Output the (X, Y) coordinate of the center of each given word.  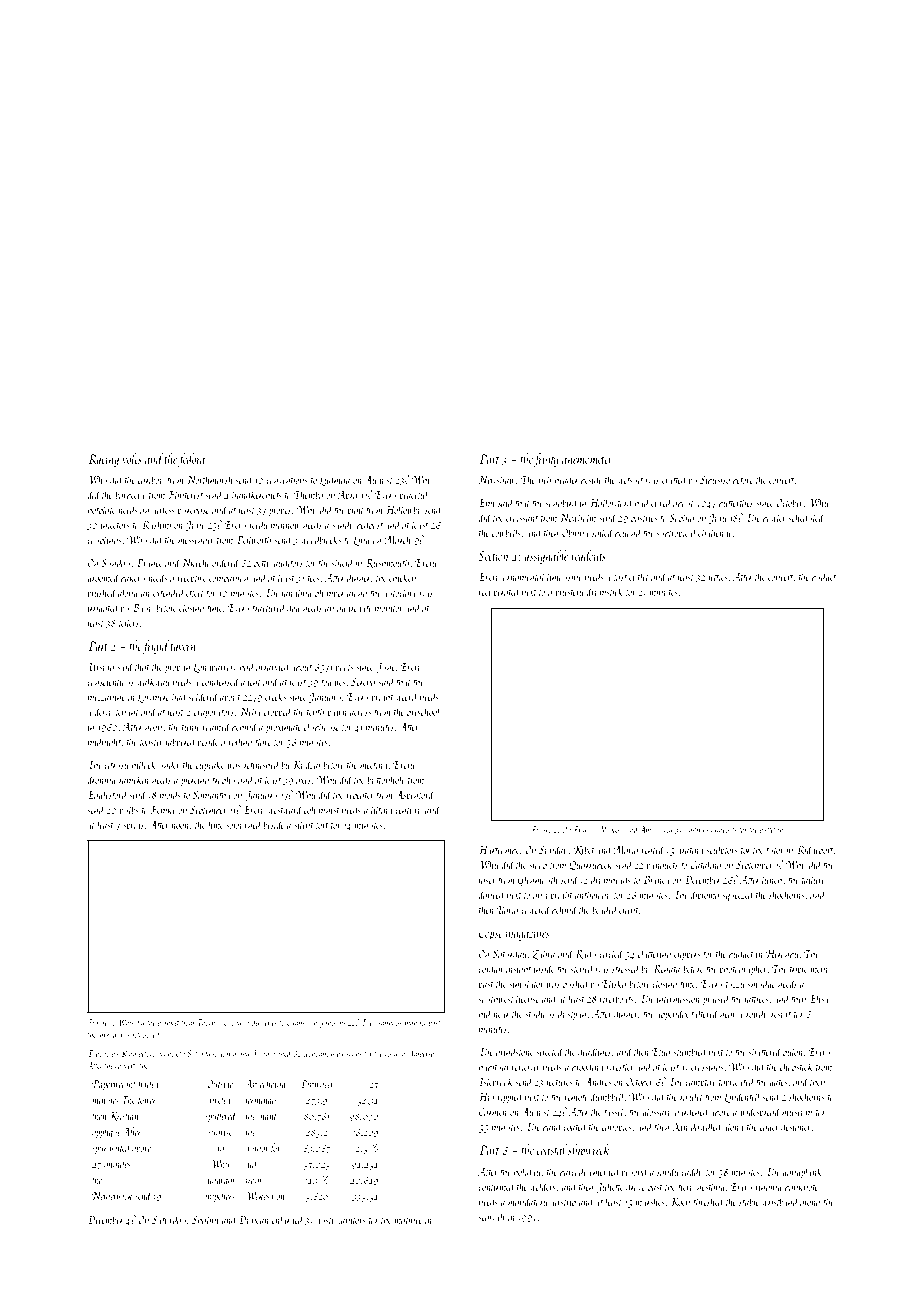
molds (170, 794)
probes (280, 510)
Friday (583, 830)
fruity (546, 460)
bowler (775, 517)
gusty (326, 1222)
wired (666, 829)
